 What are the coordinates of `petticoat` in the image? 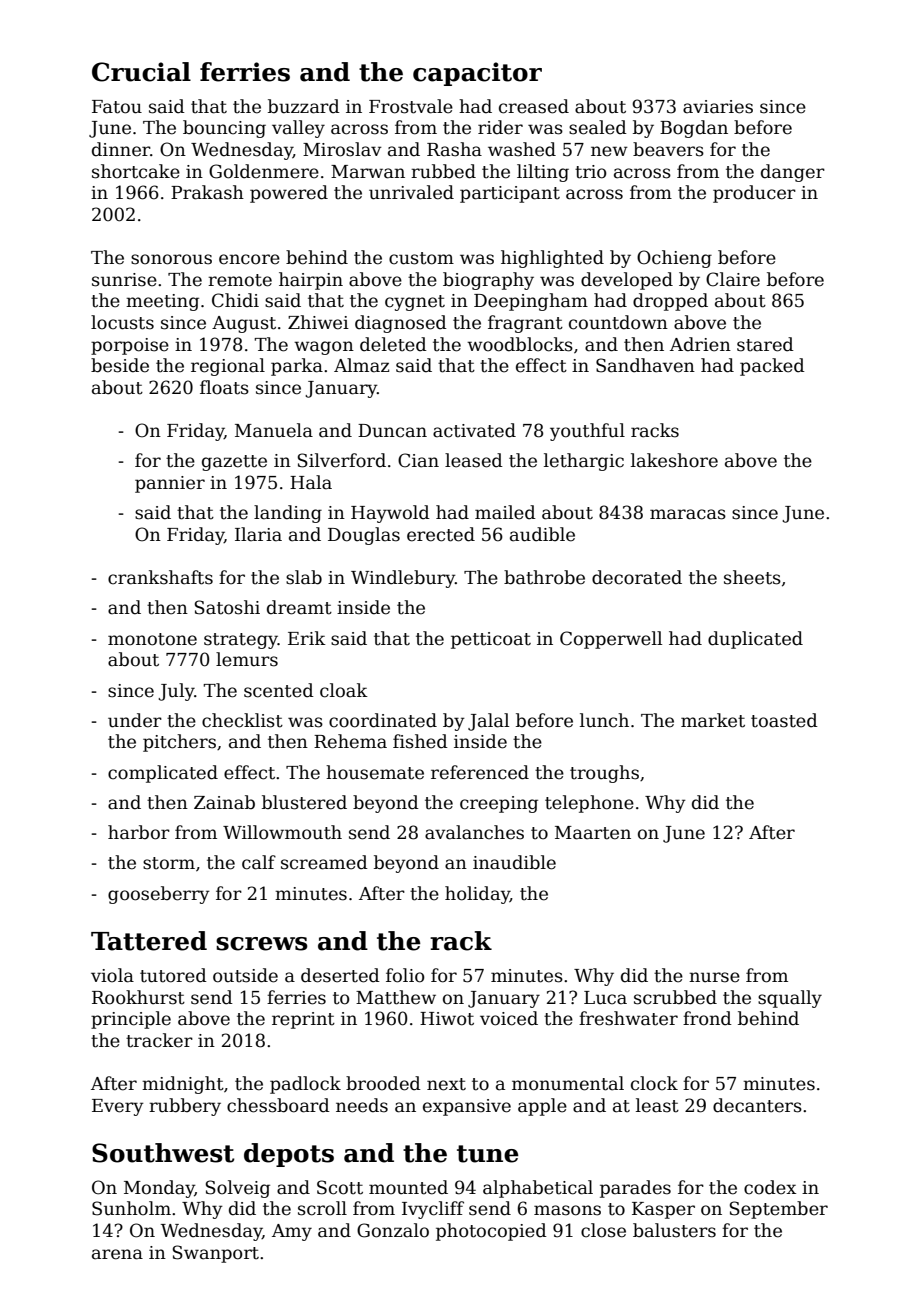 It's located at (491, 640).
